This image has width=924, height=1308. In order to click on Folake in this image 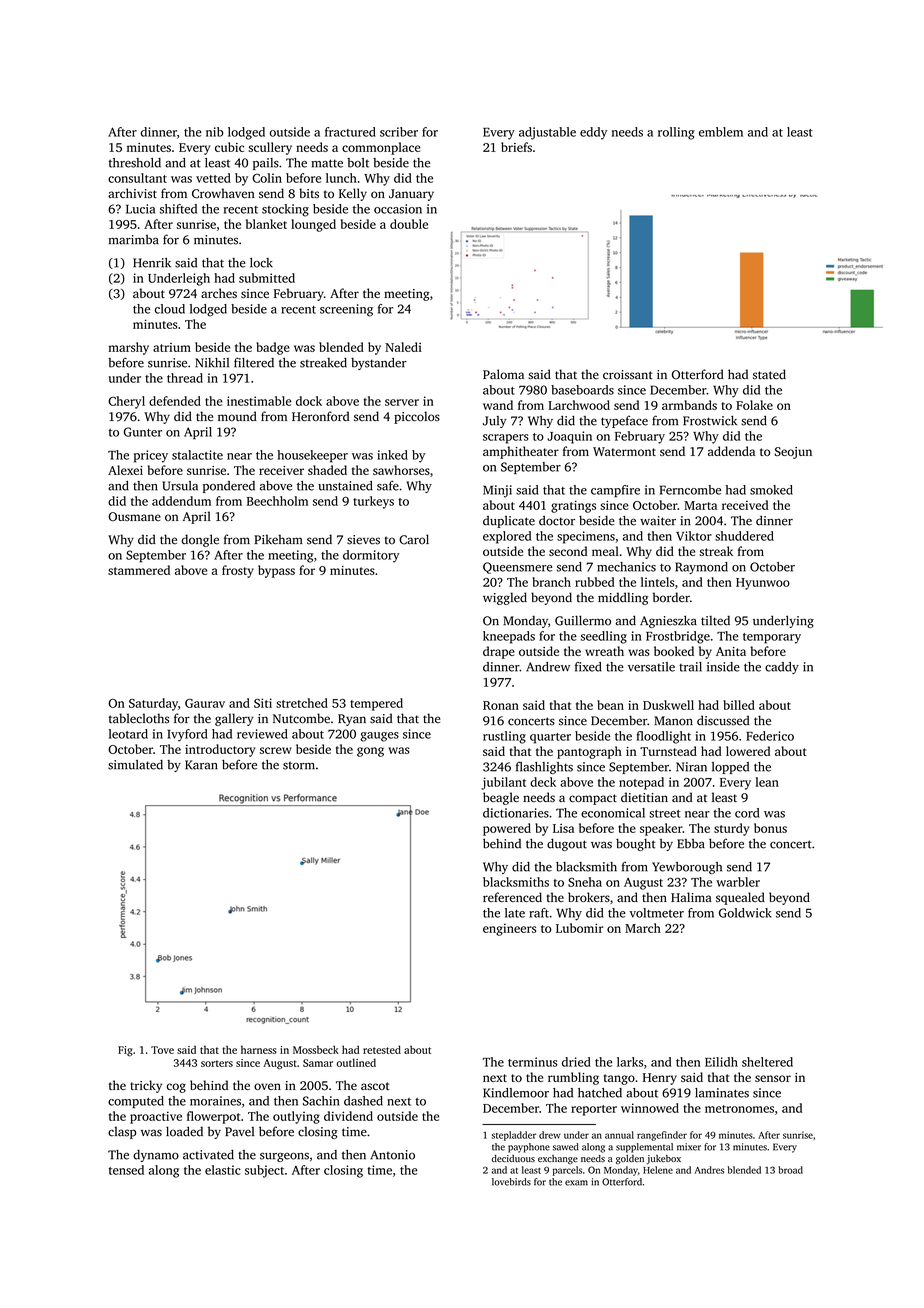, I will do `click(754, 405)`.
